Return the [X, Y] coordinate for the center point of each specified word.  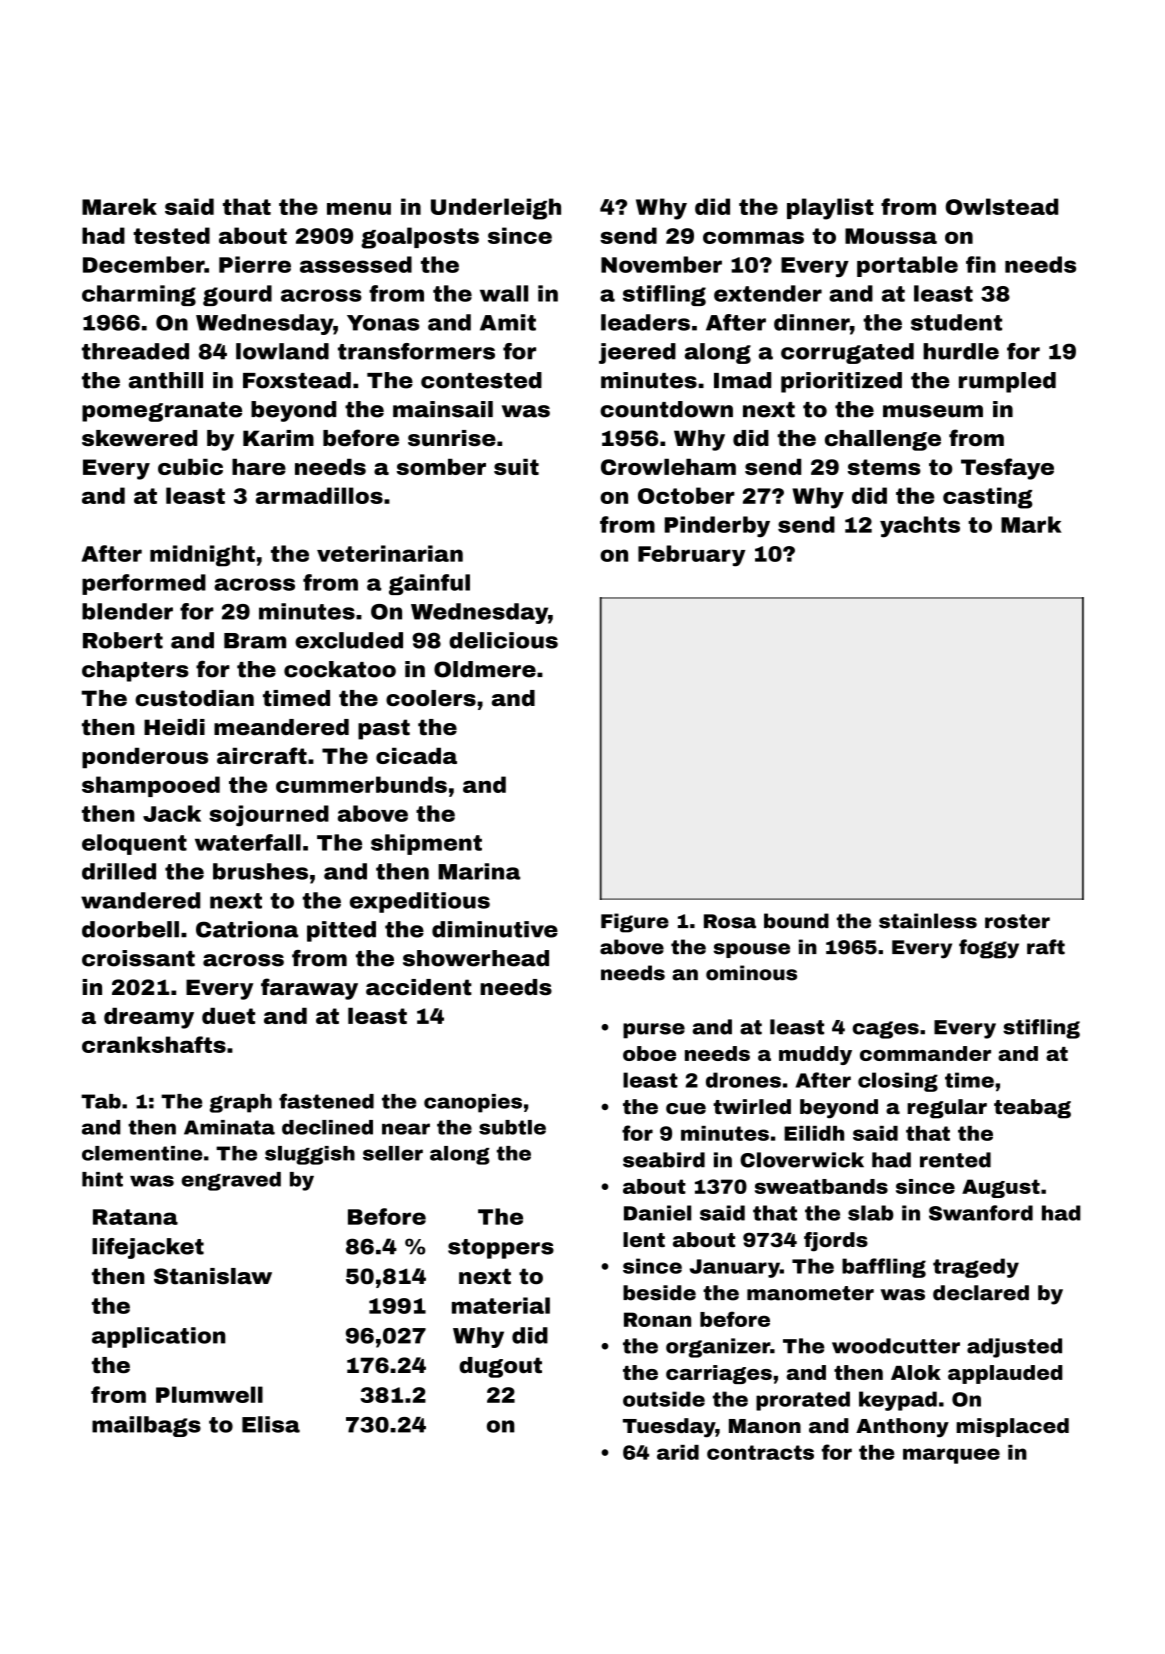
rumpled [1007, 382]
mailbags [146, 1426]
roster [1017, 921]
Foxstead [297, 380]
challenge [883, 440]
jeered [637, 353]
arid [678, 1452]
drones [743, 1080]
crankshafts [154, 1044]
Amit [508, 322]
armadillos [319, 495]
